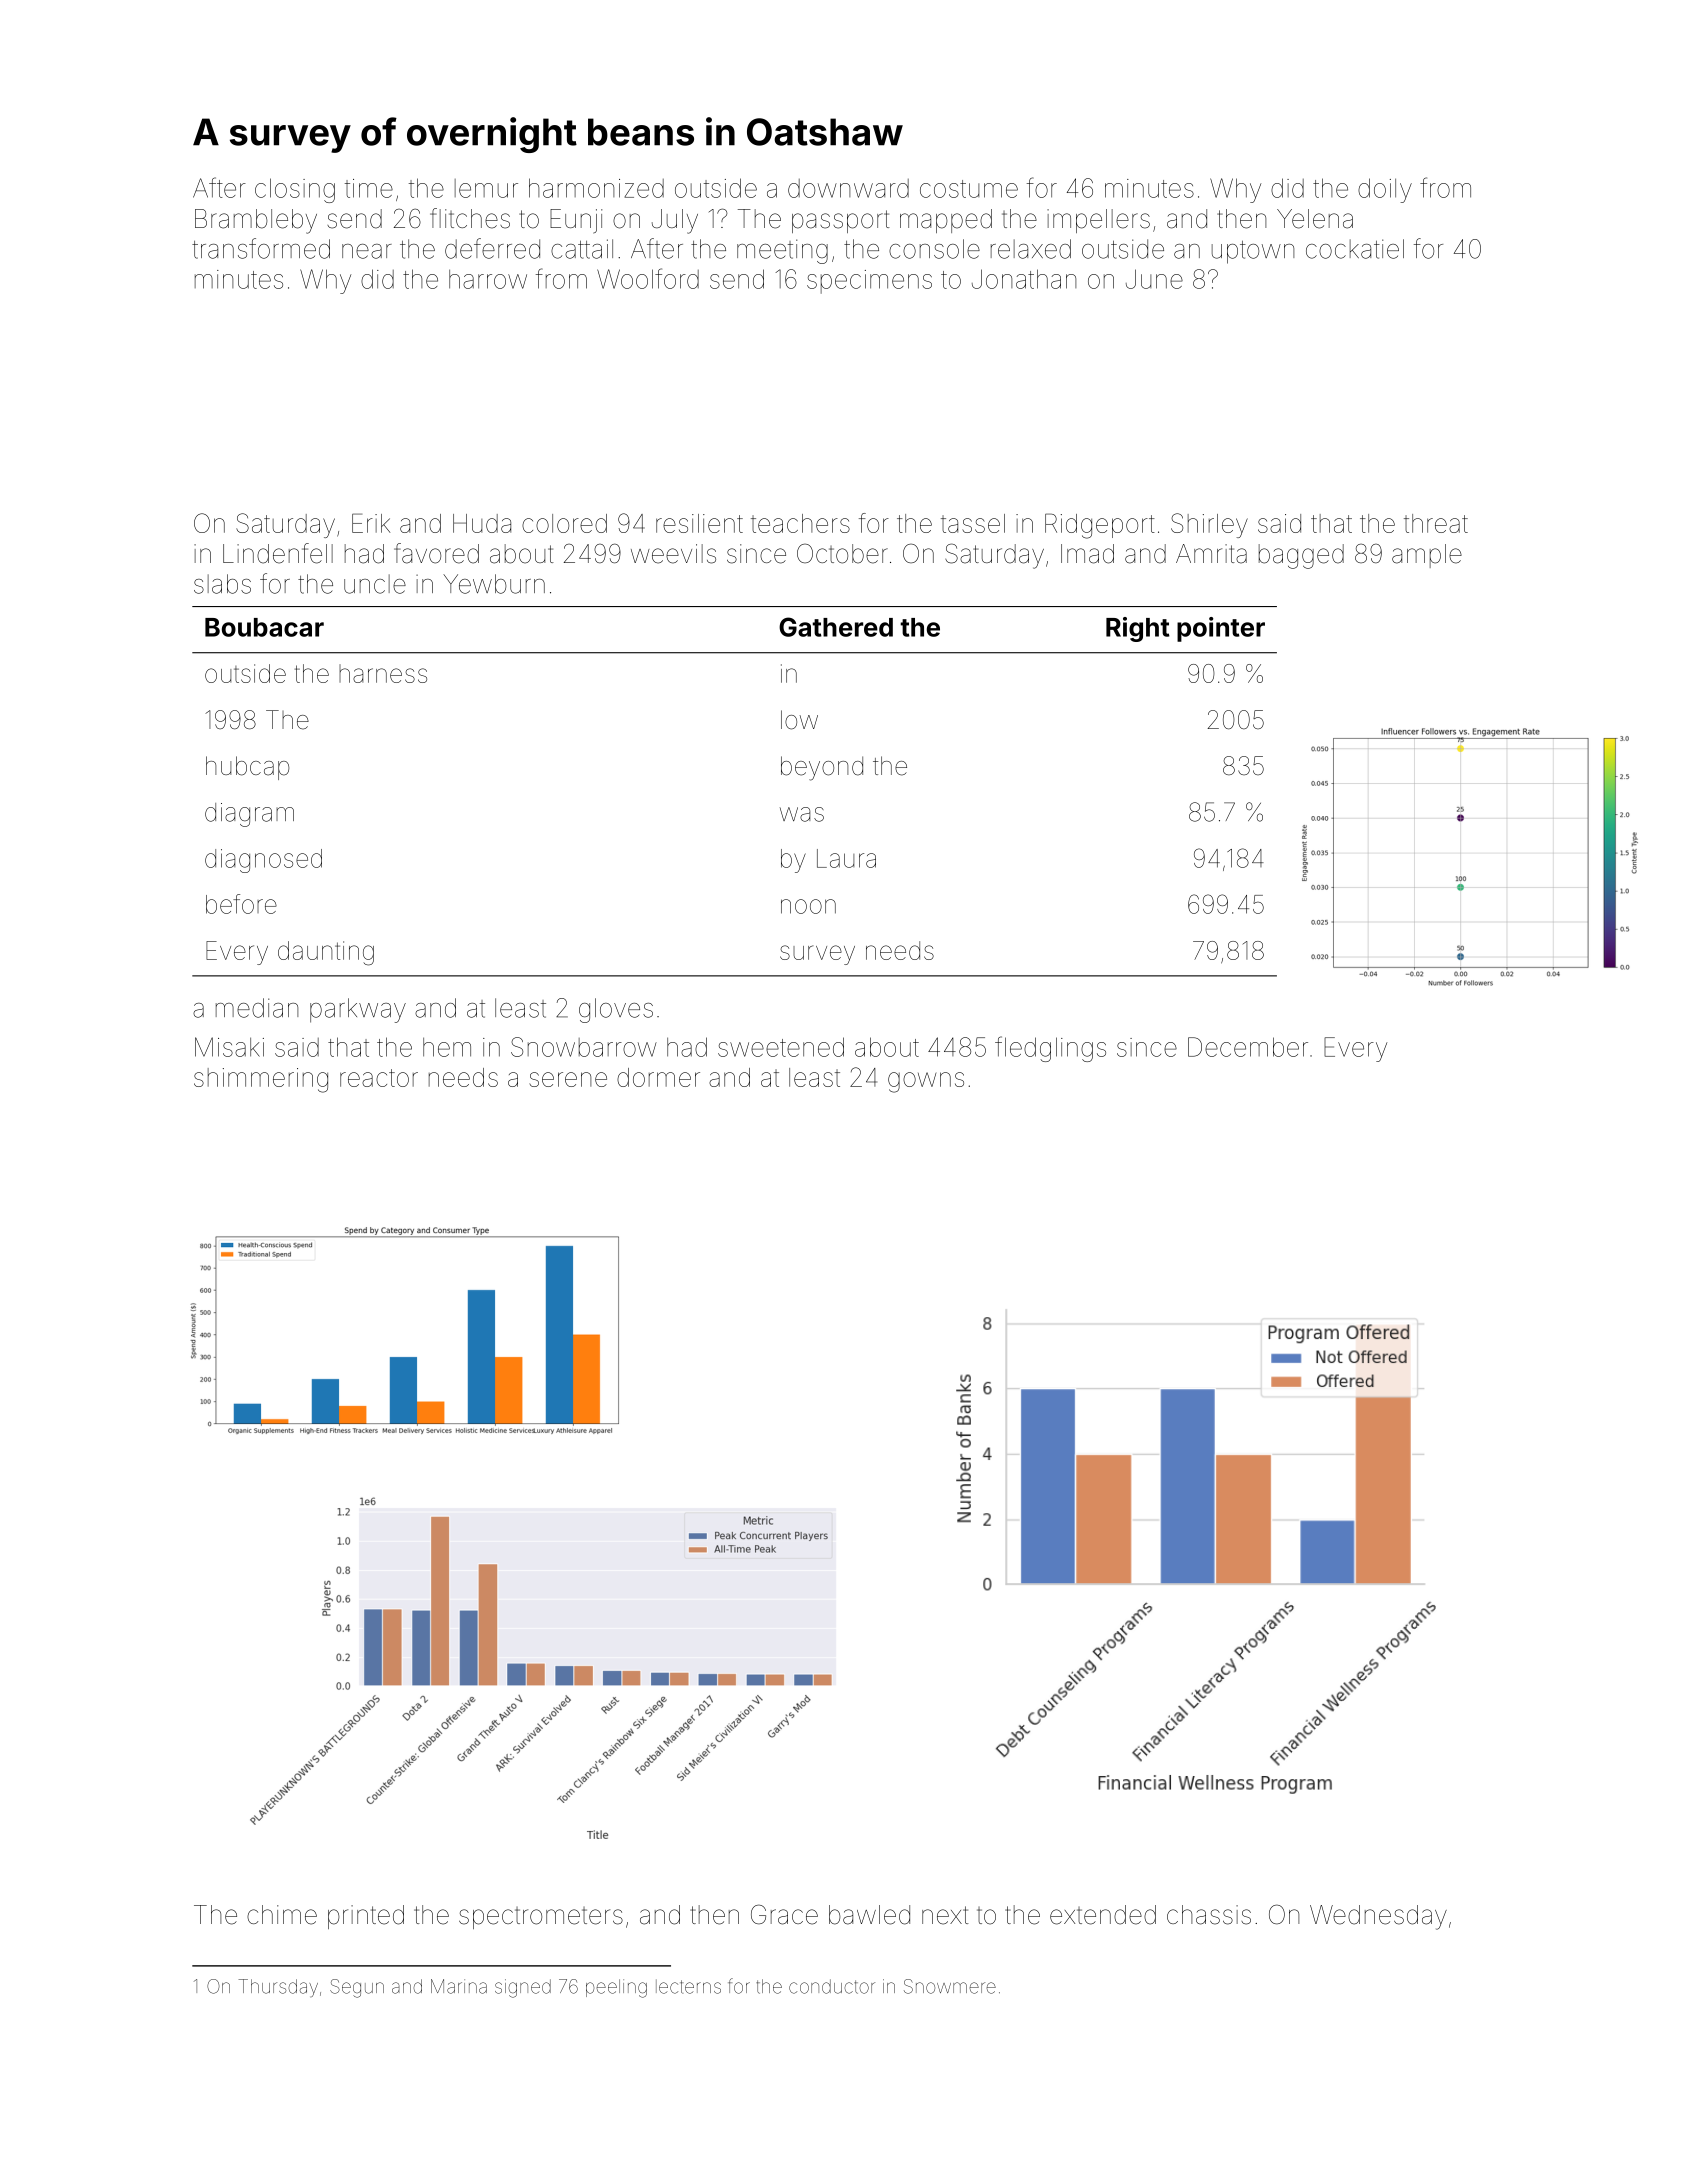 Image resolution: width=1683 pixels, height=2178 pixels. What do you see at coordinates (261, 248) in the image?
I see `transformed` at bounding box center [261, 248].
